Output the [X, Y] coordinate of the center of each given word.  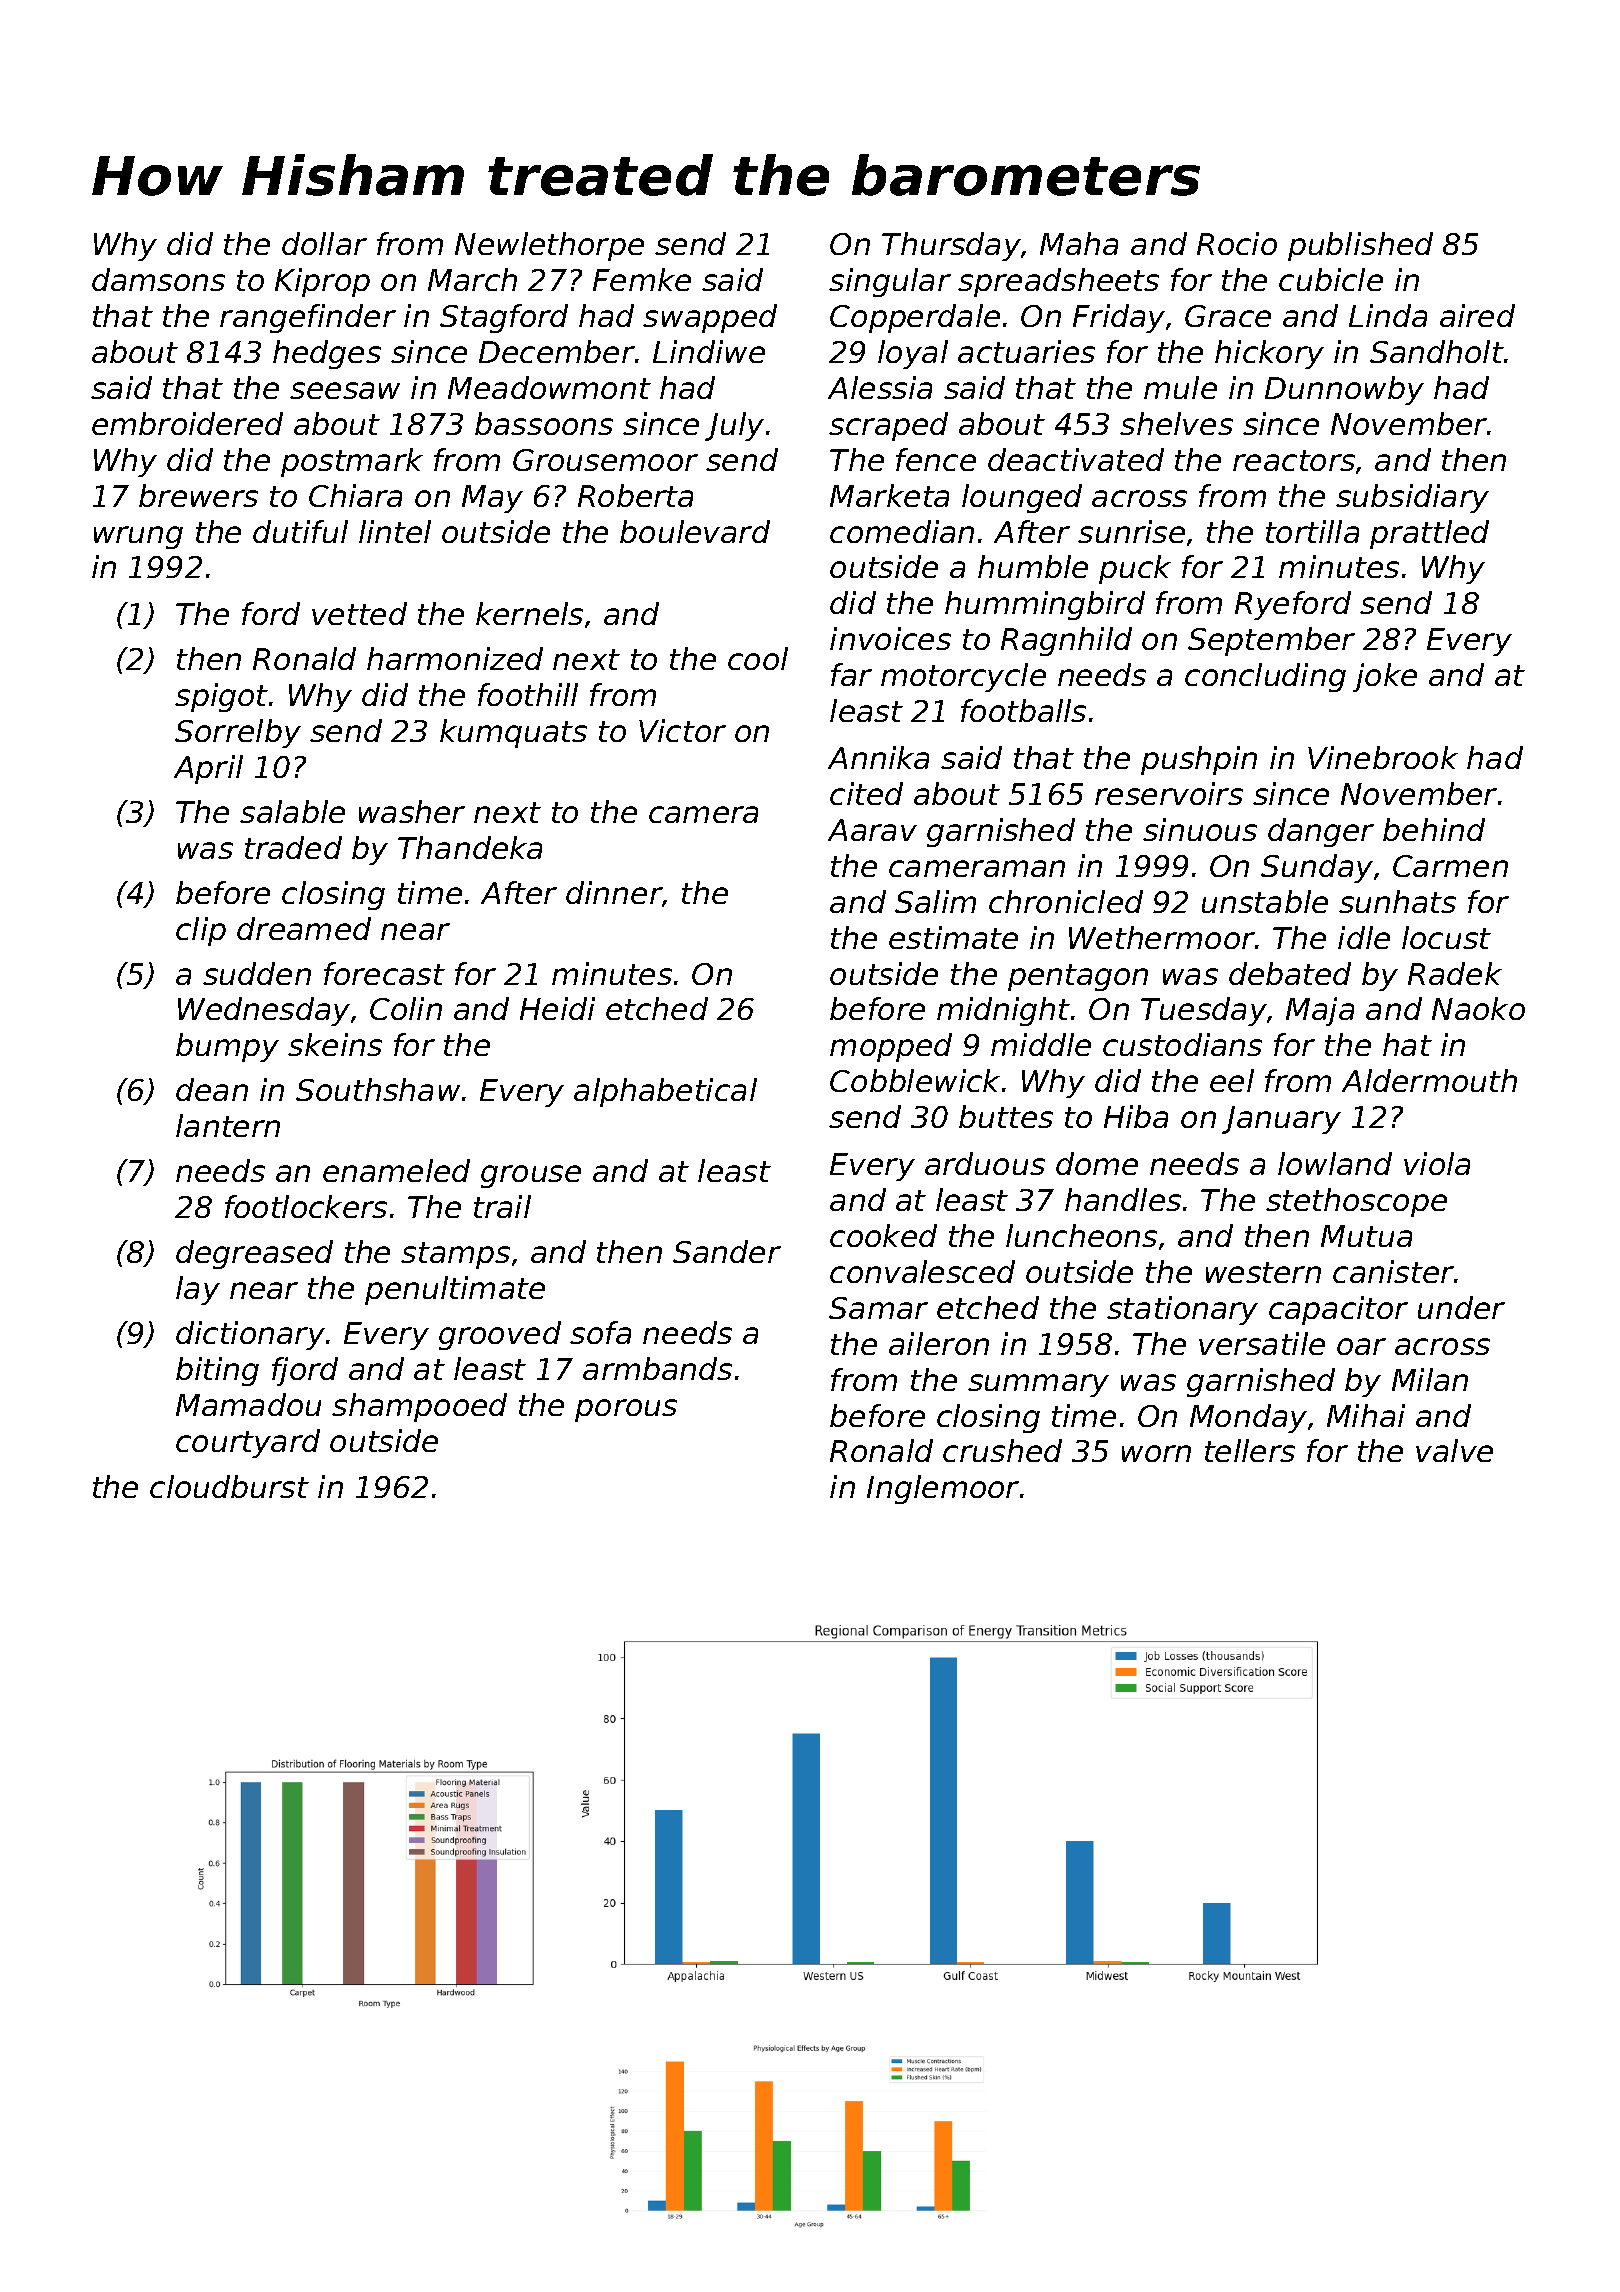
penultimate [455, 1290]
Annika [878, 757]
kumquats [513, 733]
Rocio [1237, 243]
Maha [1079, 243]
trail [502, 1206]
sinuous [1200, 829]
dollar [324, 243]
